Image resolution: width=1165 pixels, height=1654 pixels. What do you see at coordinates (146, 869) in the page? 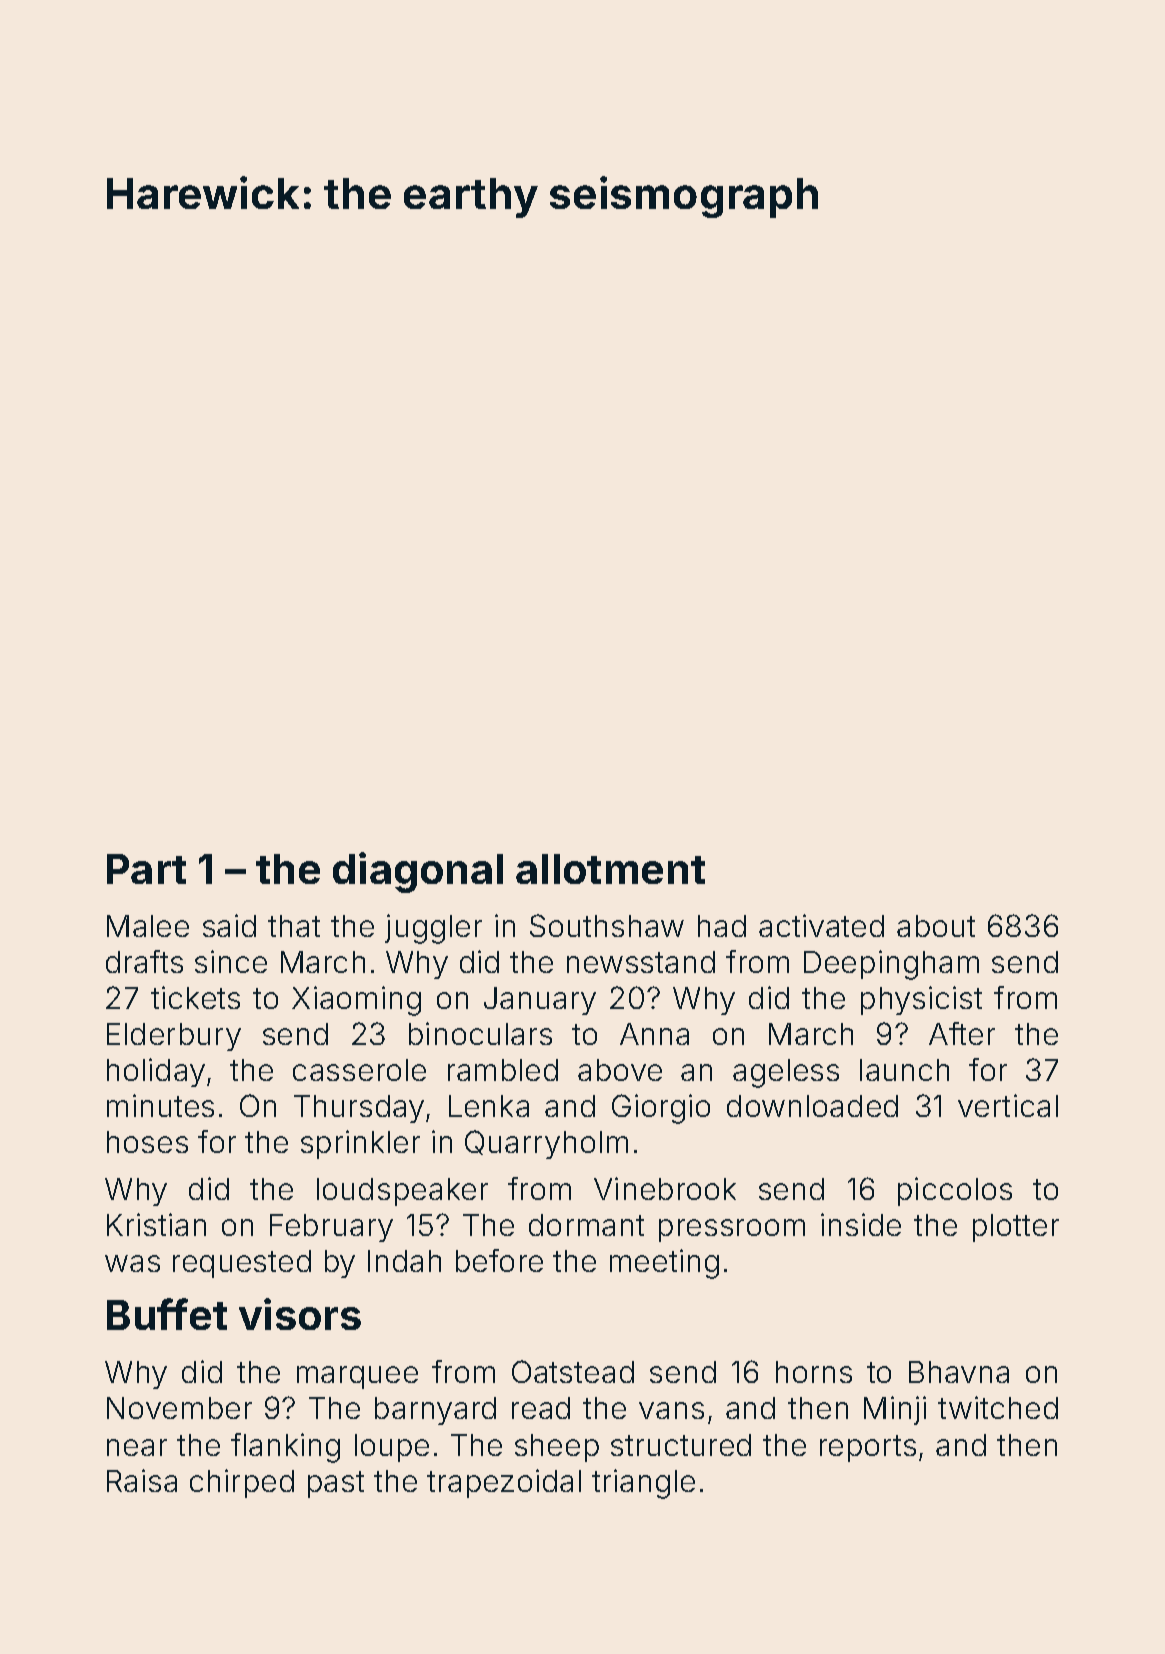
I see `Part` at bounding box center [146, 869].
